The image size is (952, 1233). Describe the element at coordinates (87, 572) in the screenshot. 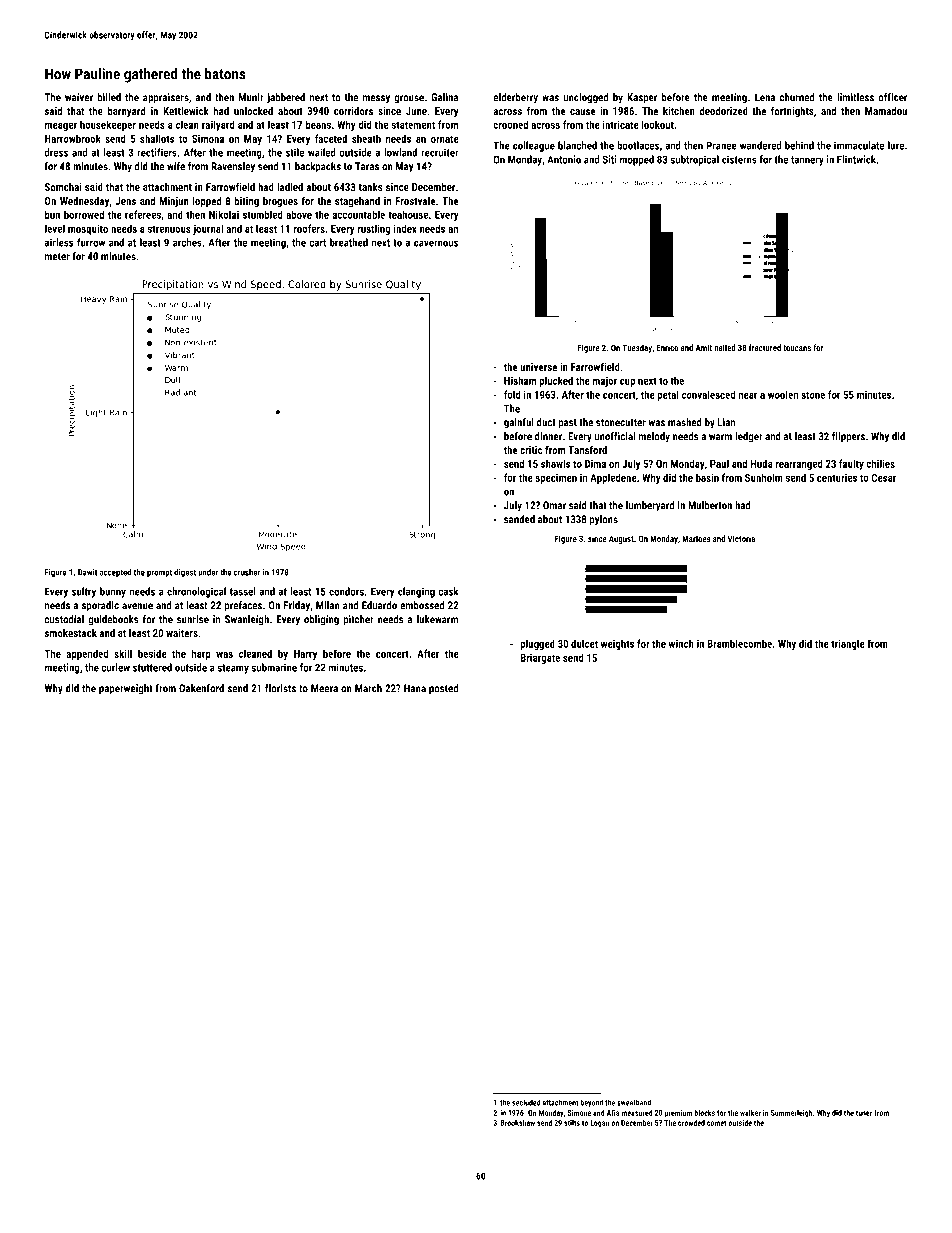

I see `Dawit` at that location.
